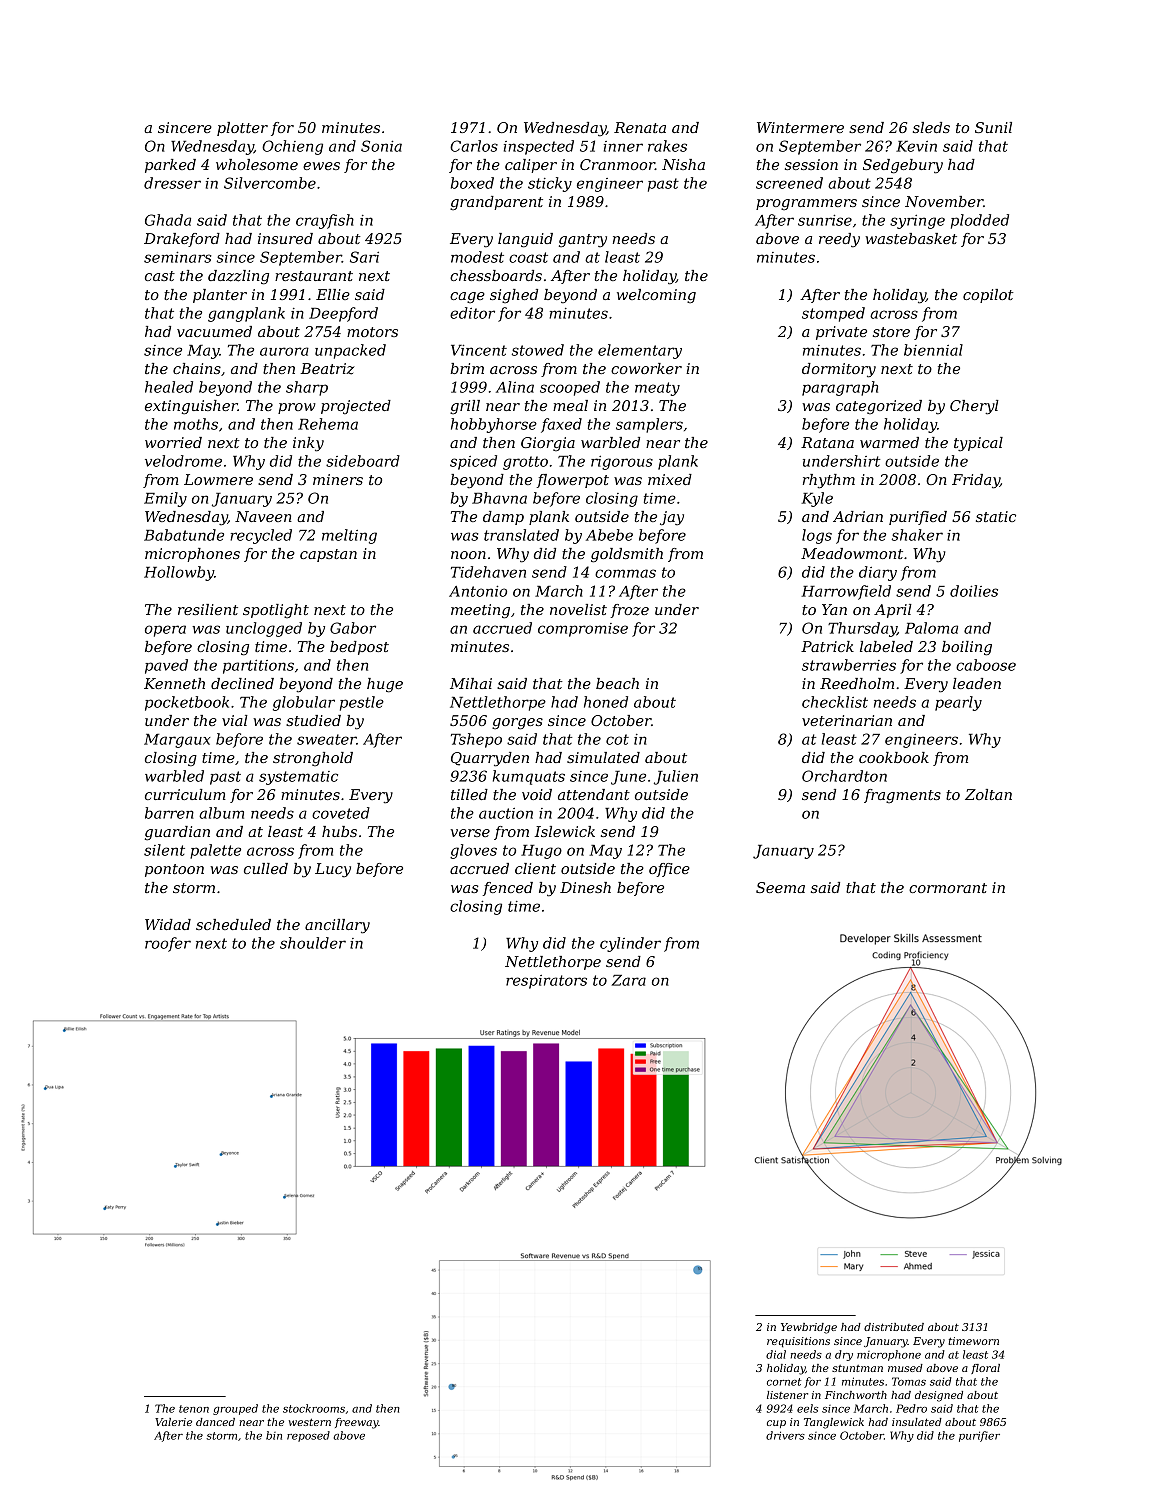 The width and height of the screenshot is (1161, 1503). What do you see at coordinates (164, 850) in the screenshot?
I see `silent` at bounding box center [164, 850].
